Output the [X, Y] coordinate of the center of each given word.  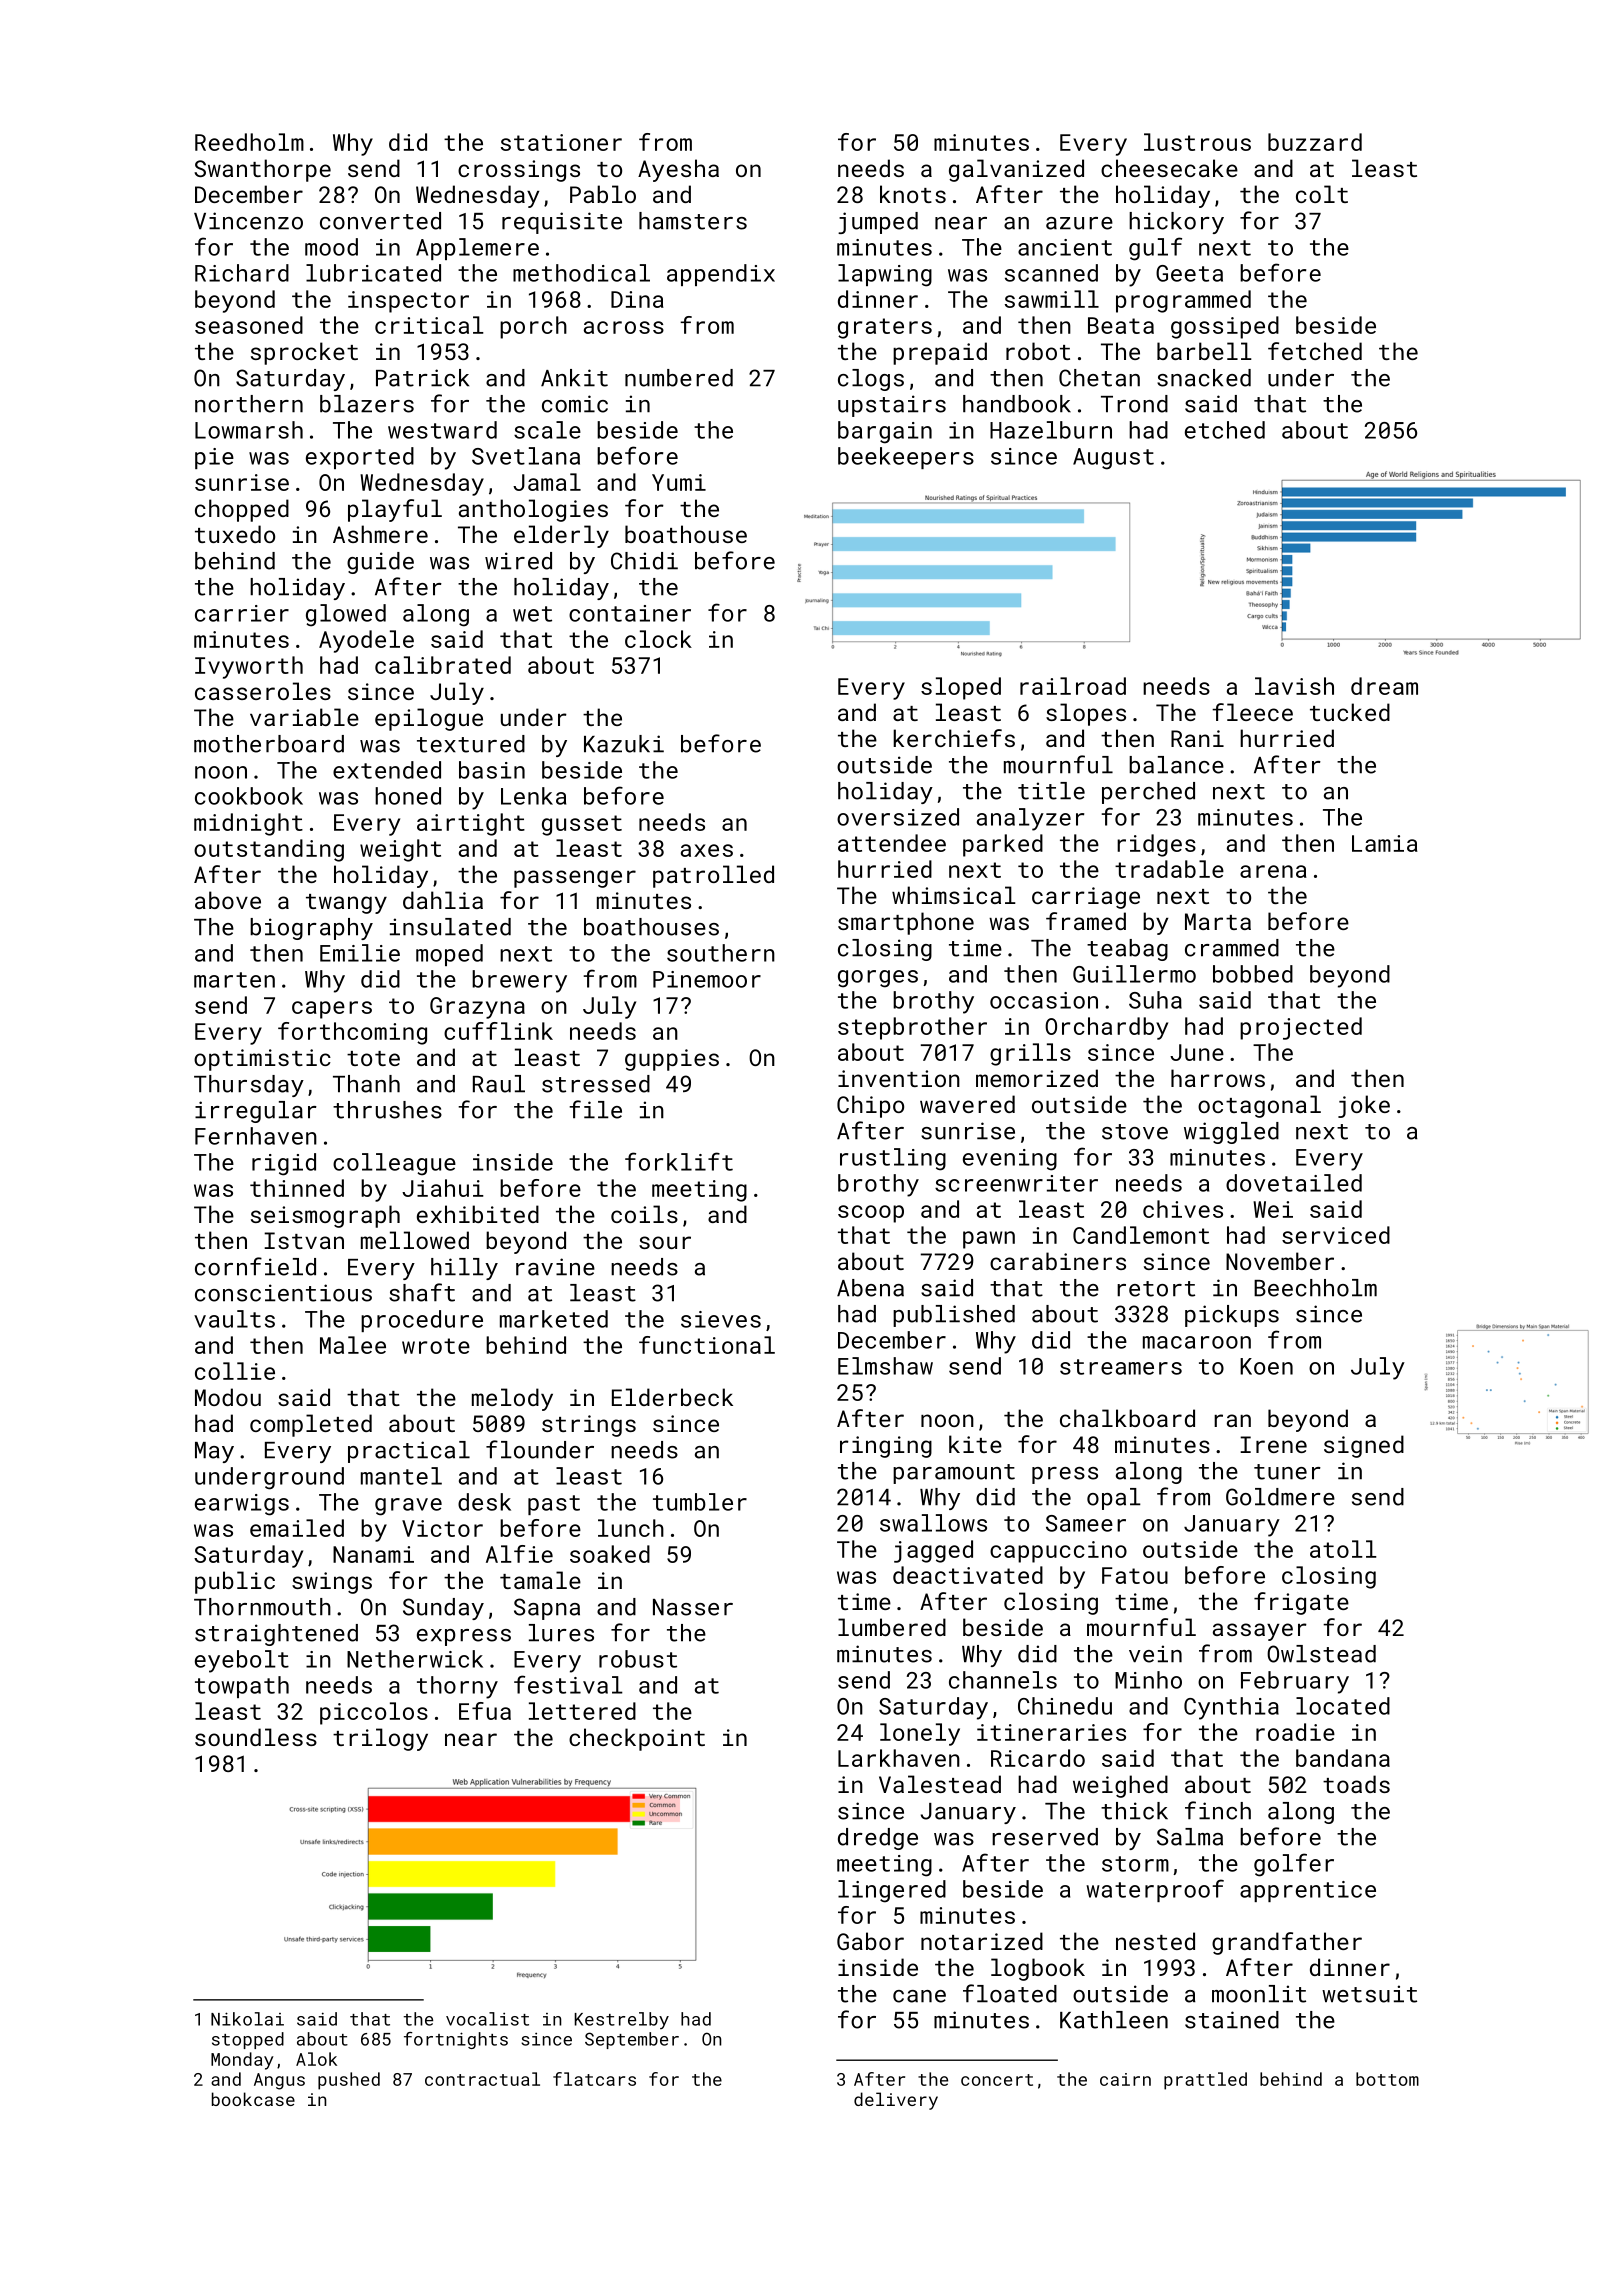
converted [380, 221]
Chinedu [1065, 1706]
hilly [464, 1269]
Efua [485, 1711]
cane [919, 1996]
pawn [989, 1240]
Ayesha [678, 170]
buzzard [1315, 142]
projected [1301, 1028]
